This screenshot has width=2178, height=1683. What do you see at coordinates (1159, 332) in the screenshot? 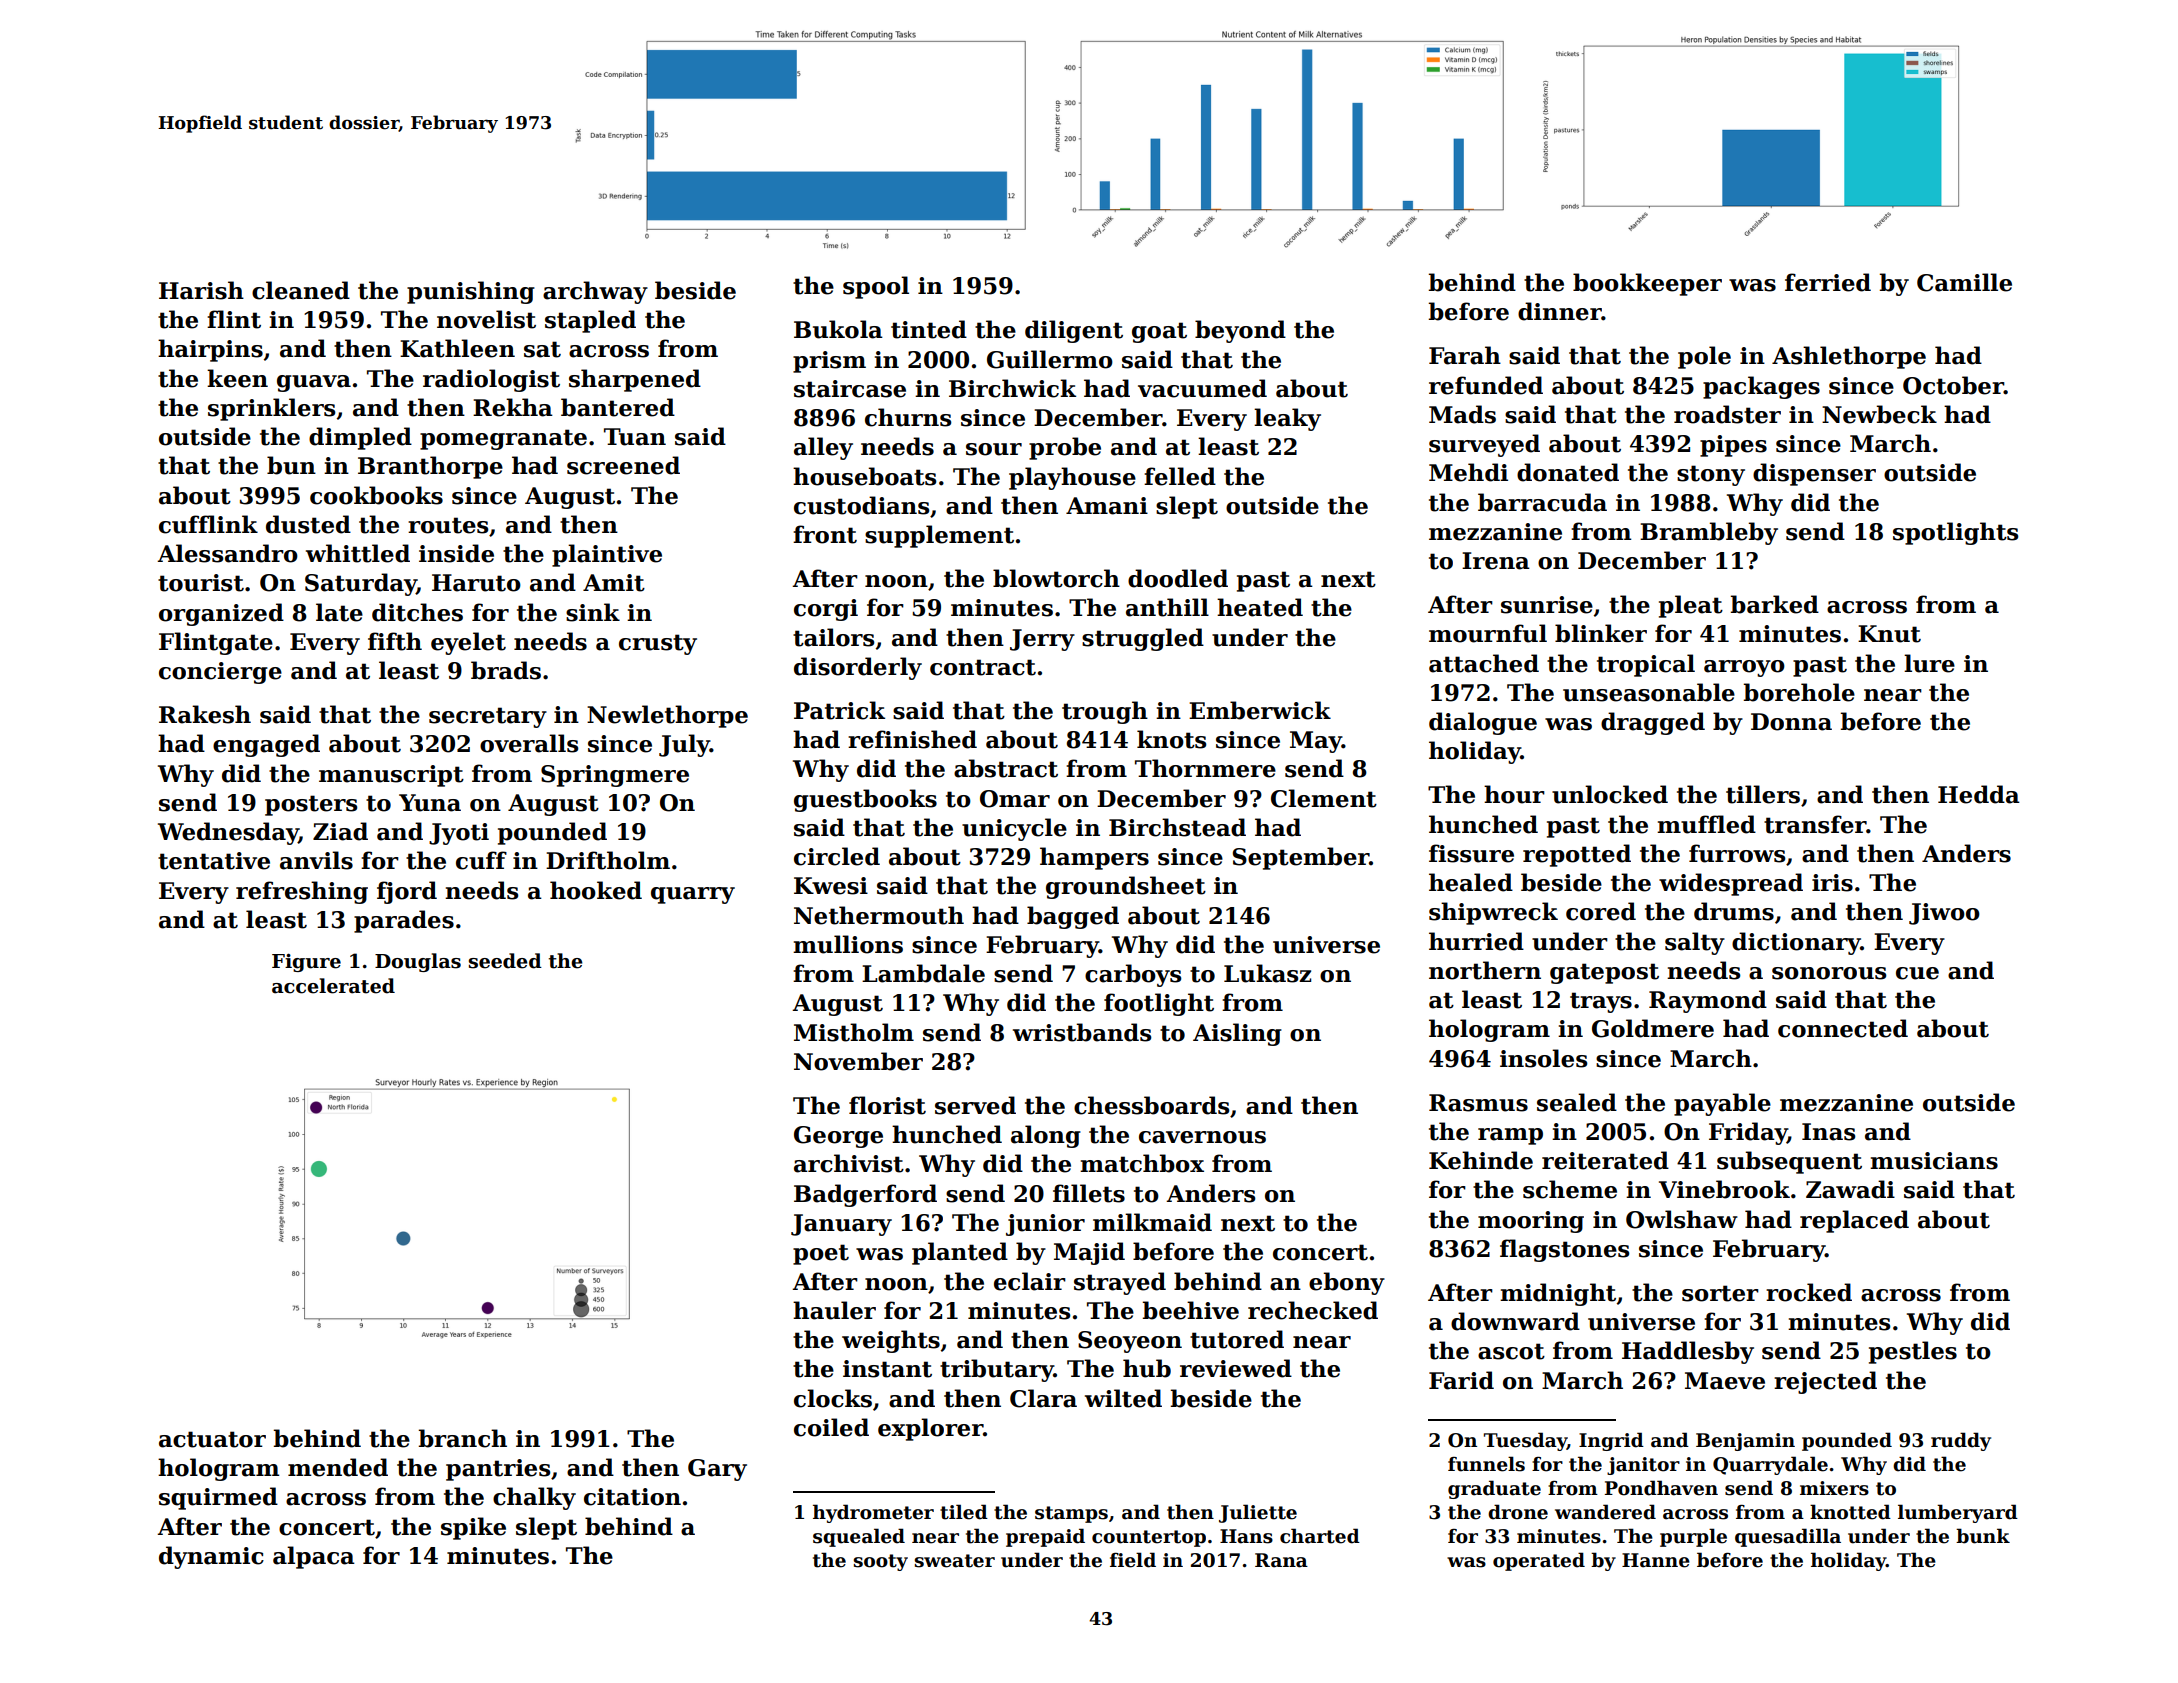
I see `goat` at bounding box center [1159, 332].
